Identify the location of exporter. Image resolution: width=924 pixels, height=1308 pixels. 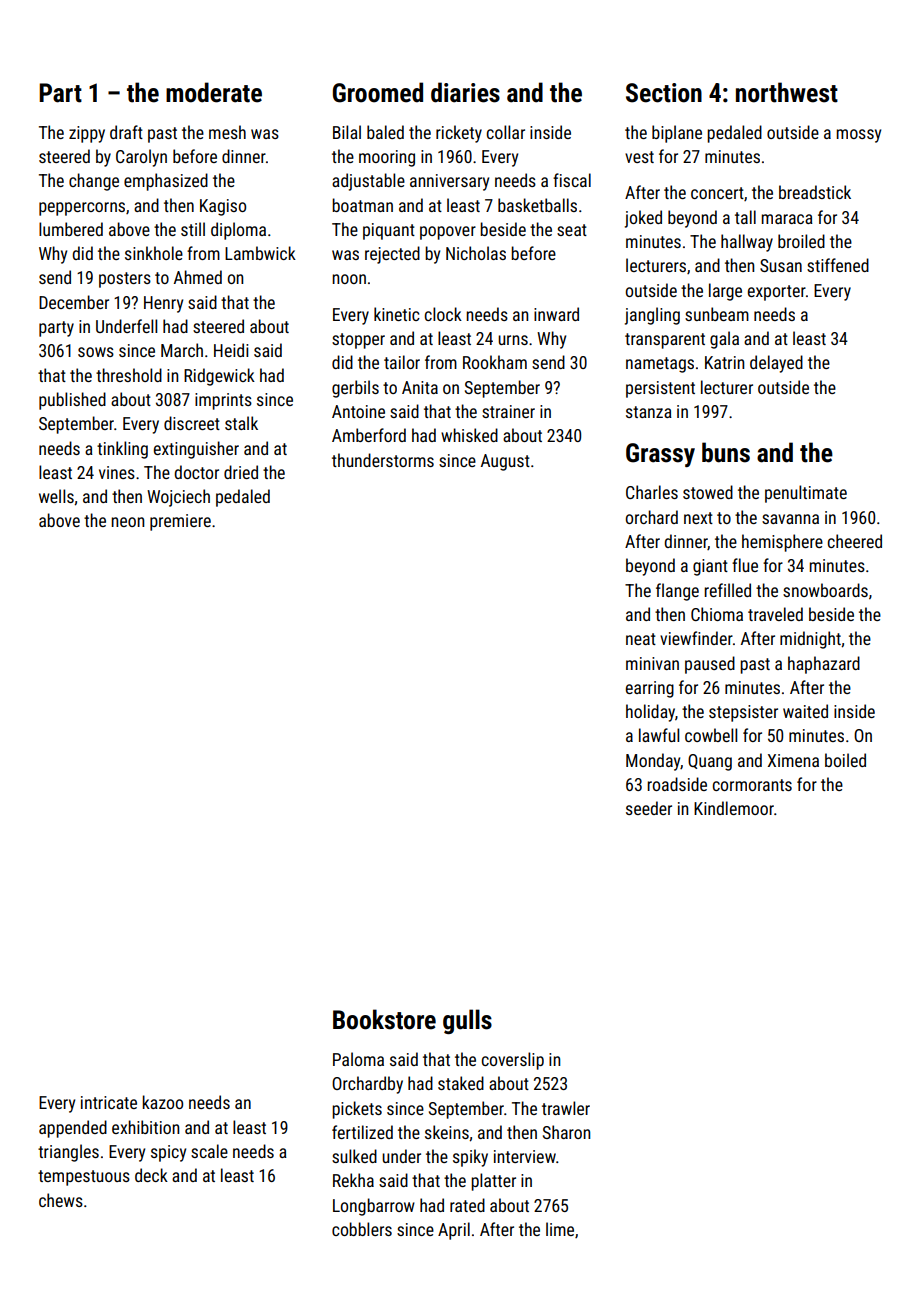
(777, 293).
